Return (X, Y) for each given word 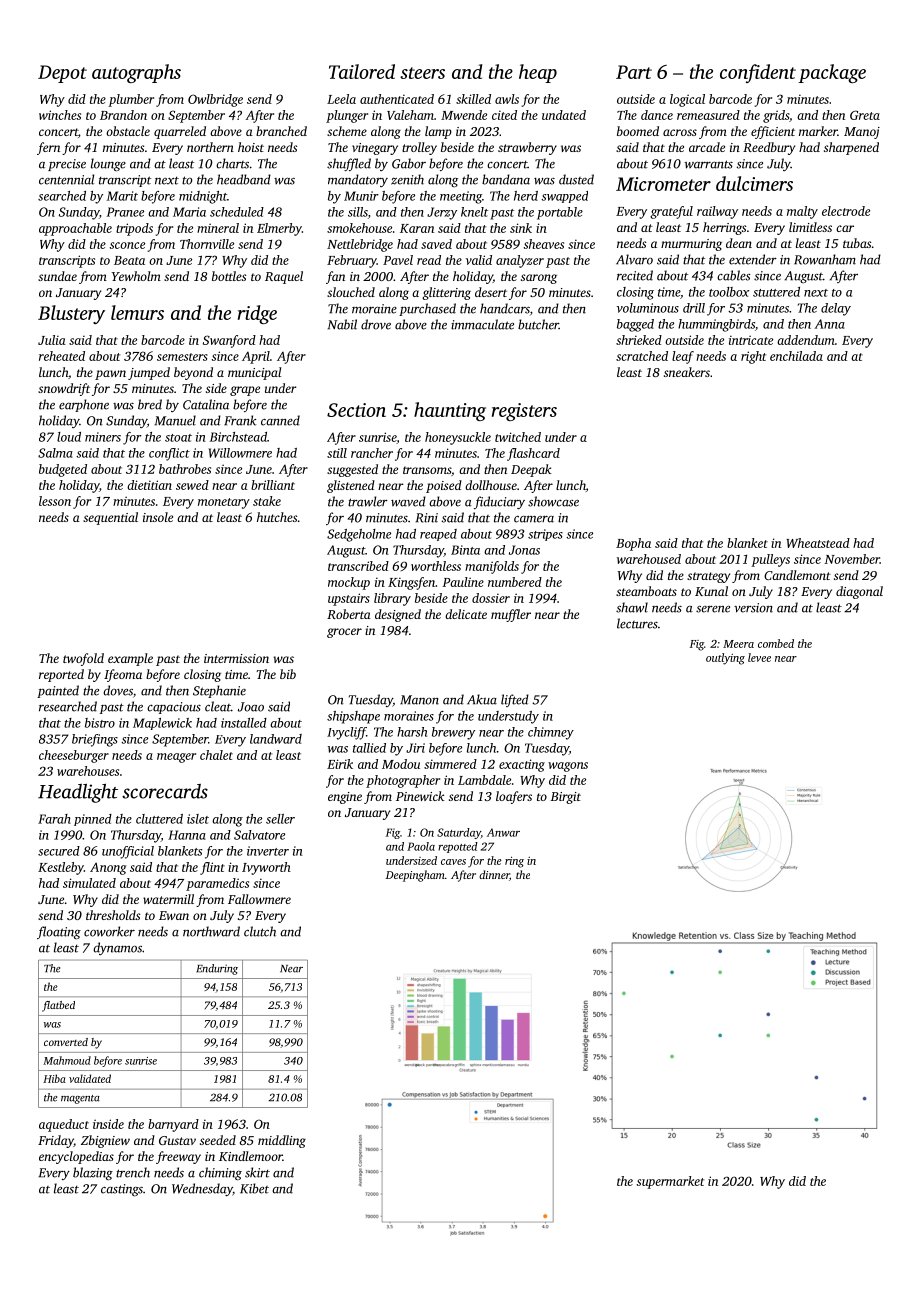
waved (408, 501)
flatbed (58, 1006)
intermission (236, 658)
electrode (846, 211)
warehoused (649, 559)
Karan (417, 228)
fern (48, 148)
